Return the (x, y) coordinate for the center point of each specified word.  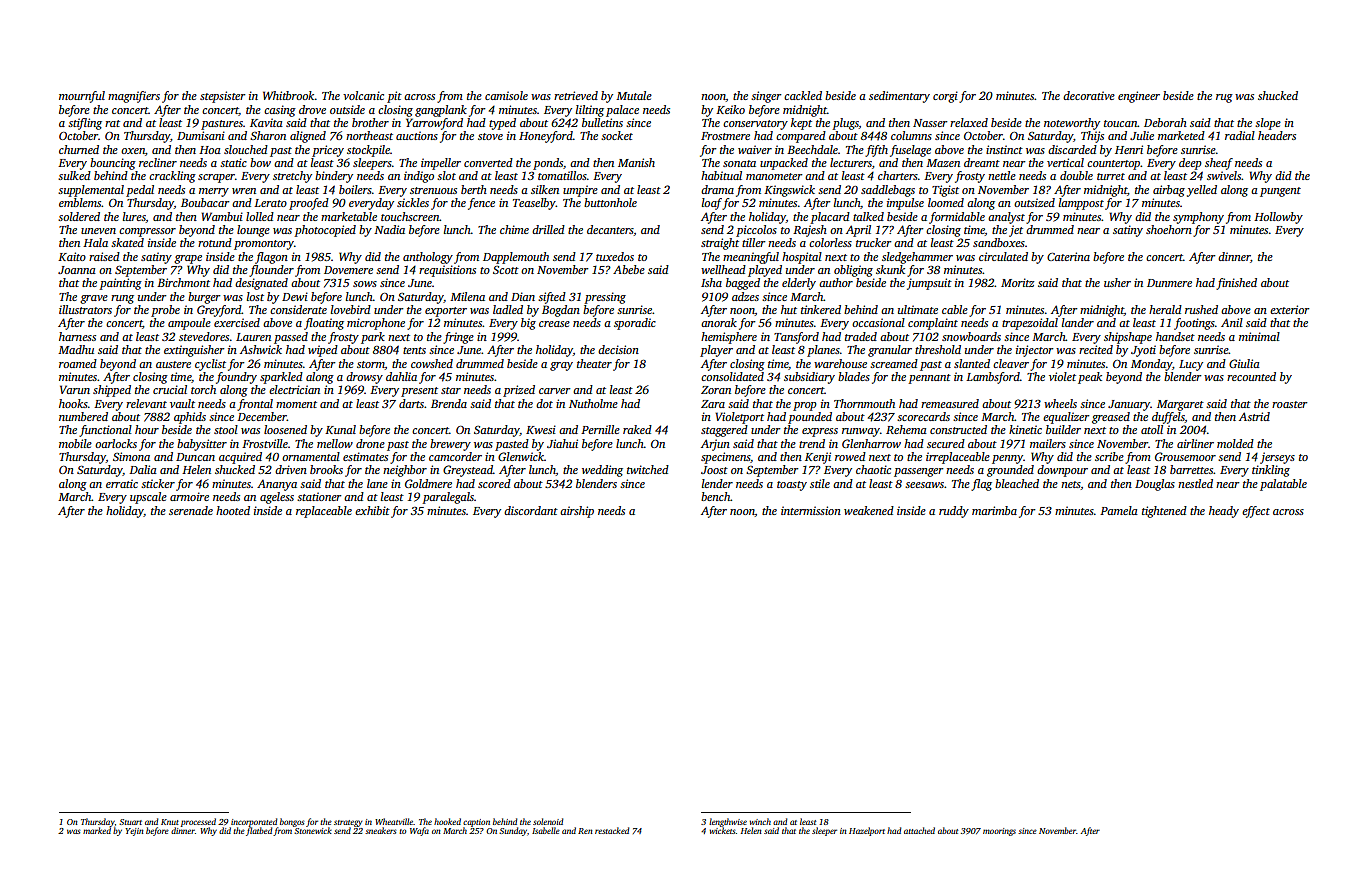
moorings (999, 832)
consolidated (732, 376)
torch (203, 389)
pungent (1280, 192)
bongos (292, 822)
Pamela (1119, 510)
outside (347, 109)
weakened (869, 510)
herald (1165, 309)
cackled (803, 95)
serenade (191, 510)
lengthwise (728, 822)
